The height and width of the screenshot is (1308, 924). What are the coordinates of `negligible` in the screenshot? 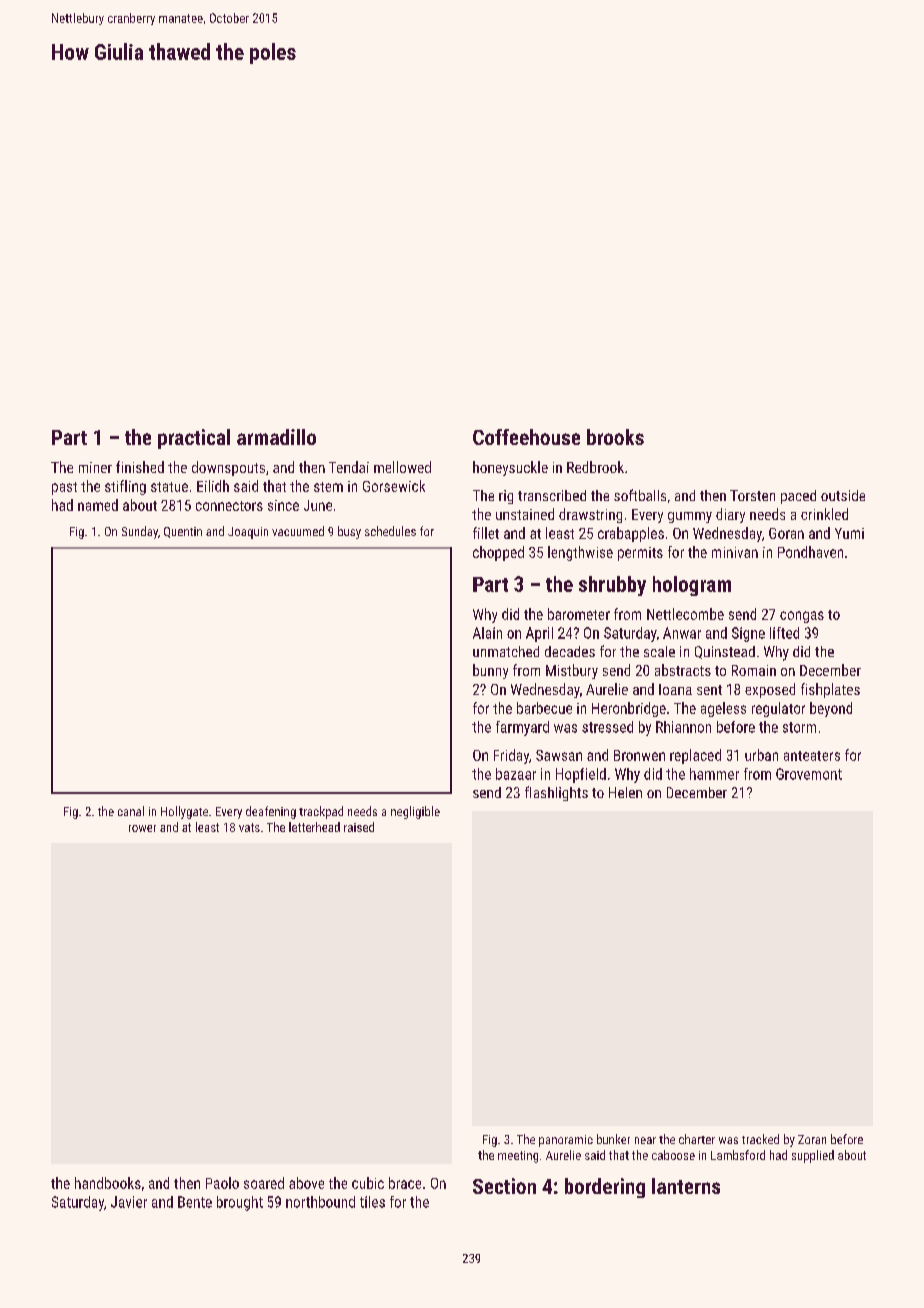 It's located at (415, 812).
